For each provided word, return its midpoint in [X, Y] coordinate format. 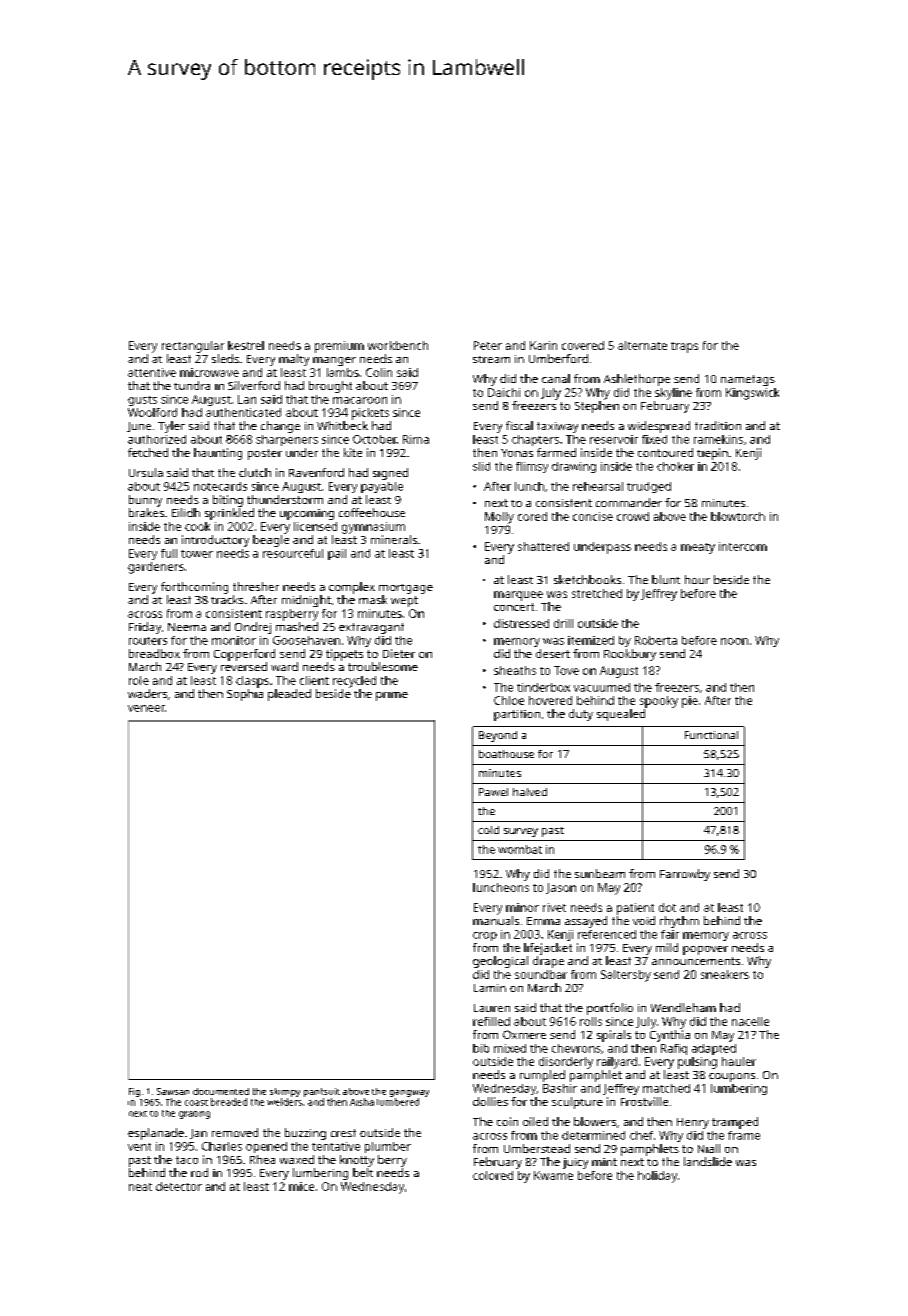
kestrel [246, 345]
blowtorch [738, 516]
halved [530, 792]
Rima [416, 439]
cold [488, 830]
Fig [134, 1092]
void [644, 920]
